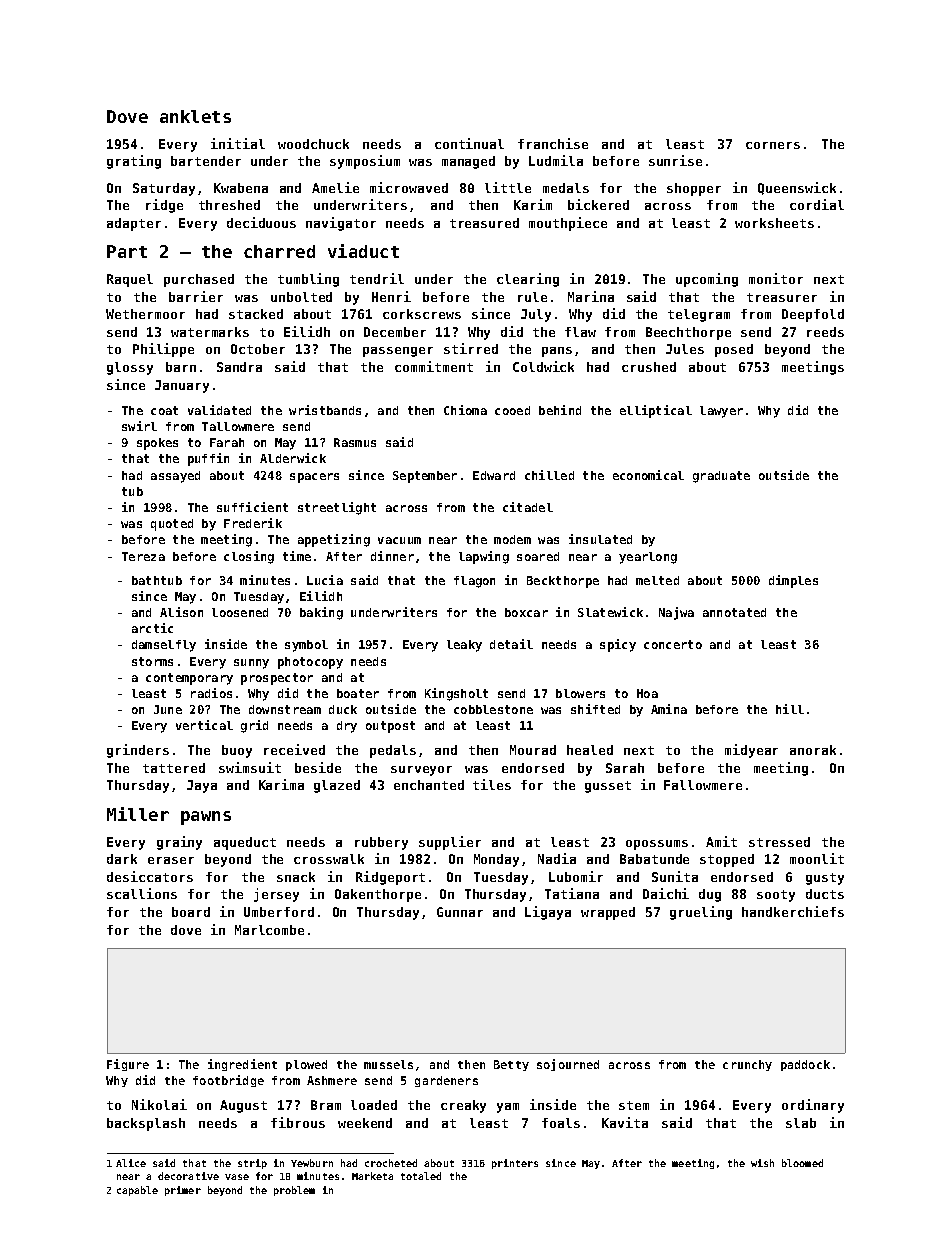 This document has width=952, height=1233. What do you see at coordinates (813, 750) in the document?
I see `anorak` at bounding box center [813, 750].
